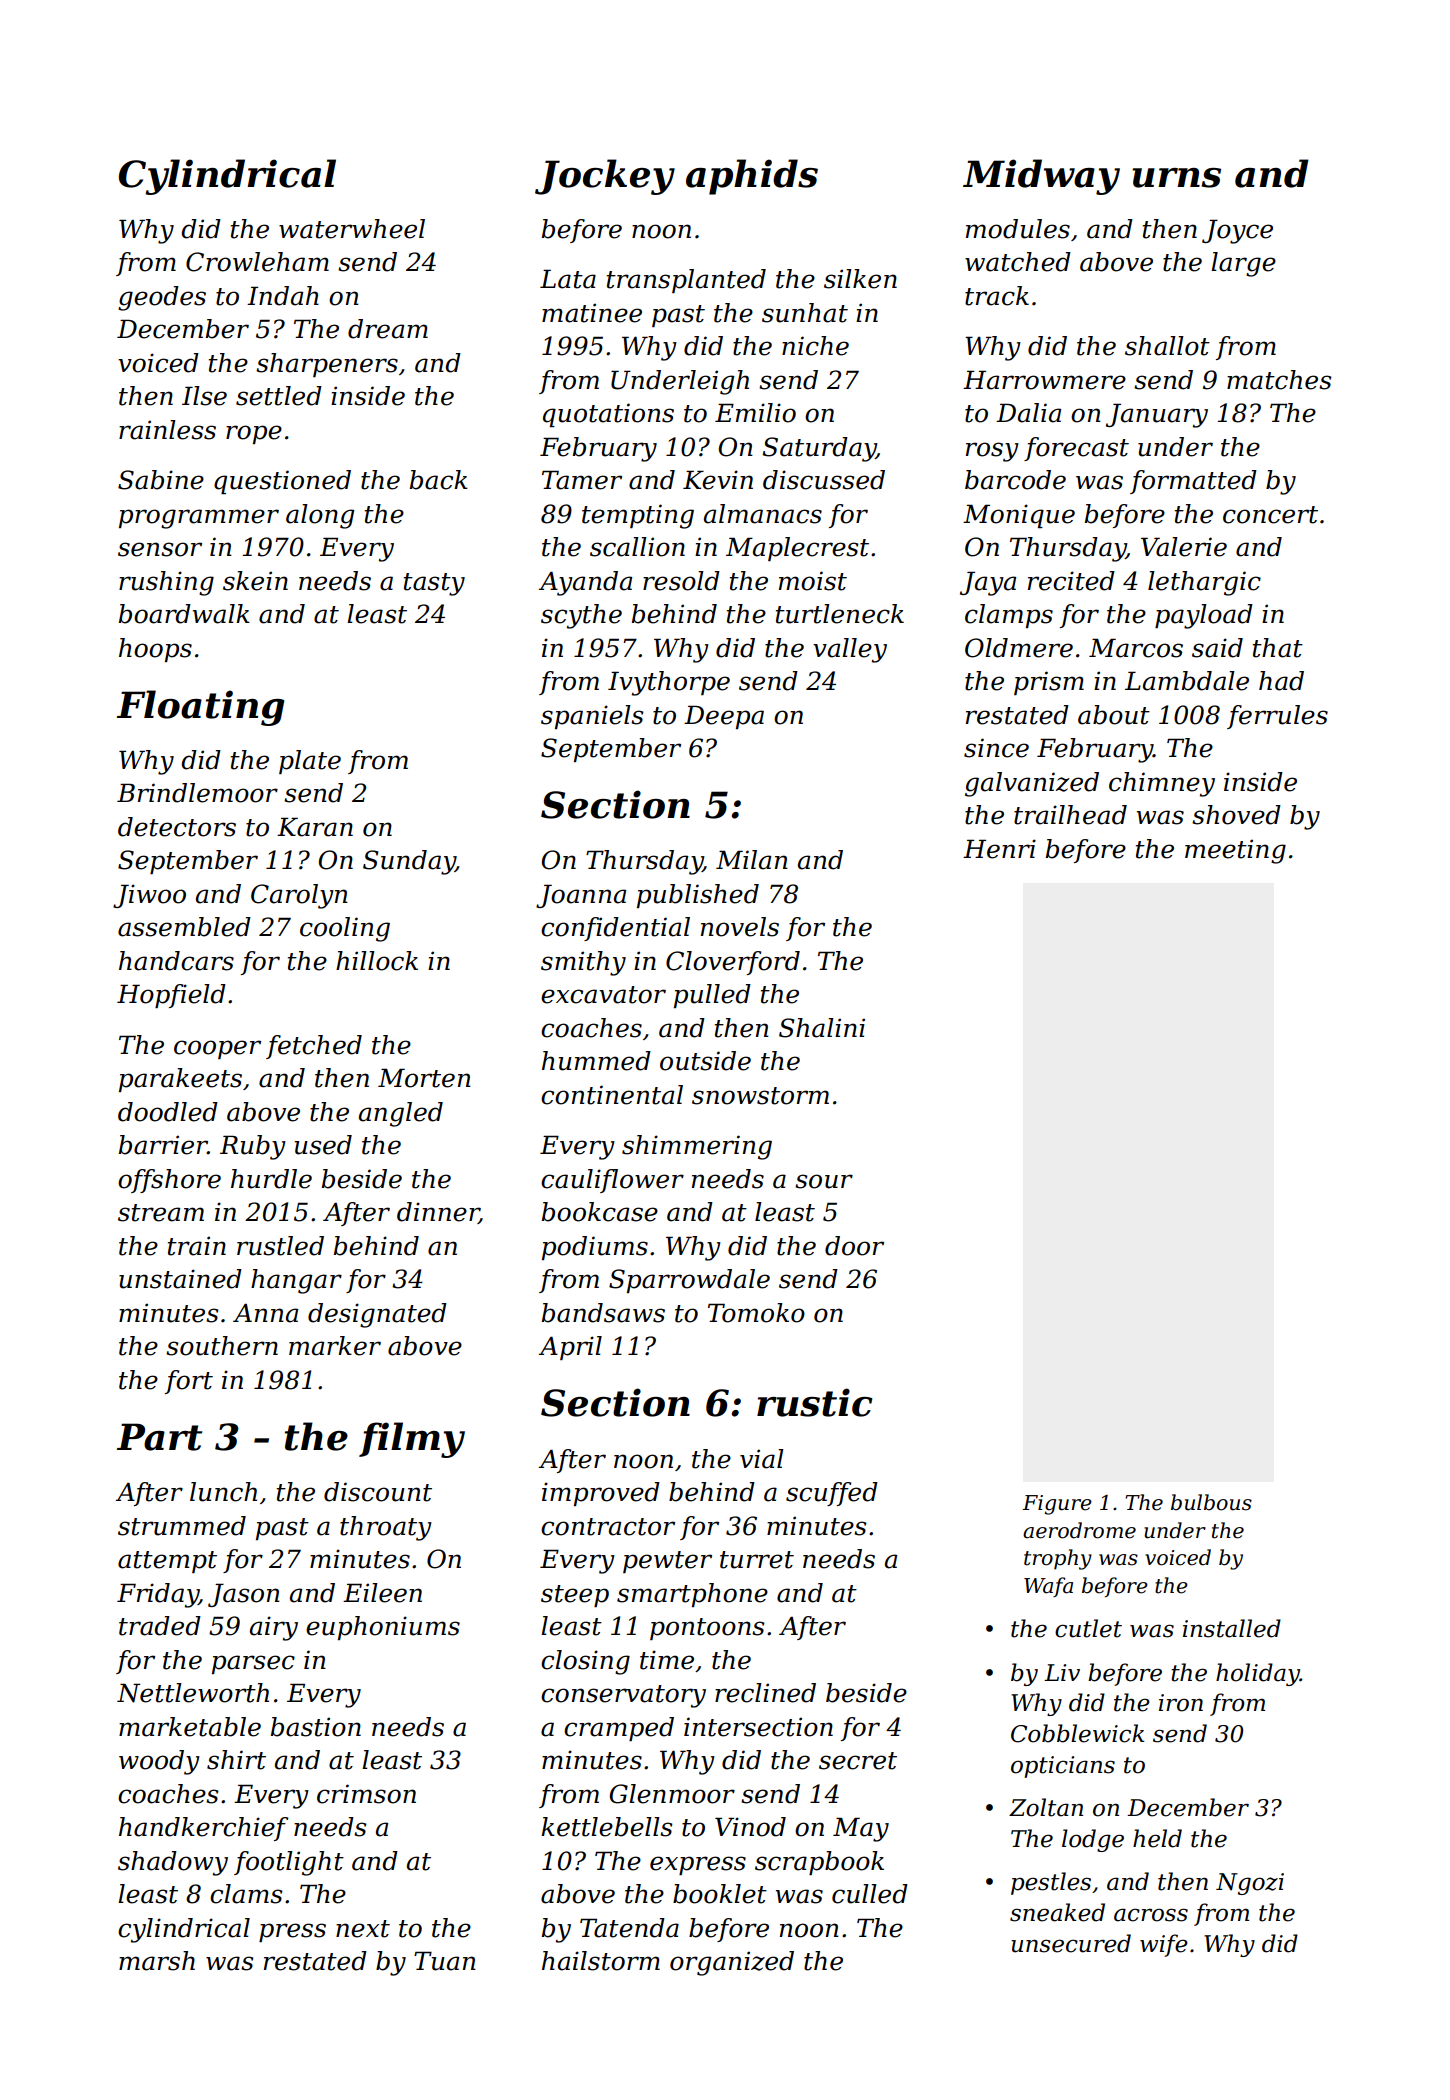 The height and width of the image is (2100, 1450). What do you see at coordinates (1176, 178) in the image?
I see `urns` at bounding box center [1176, 178].
